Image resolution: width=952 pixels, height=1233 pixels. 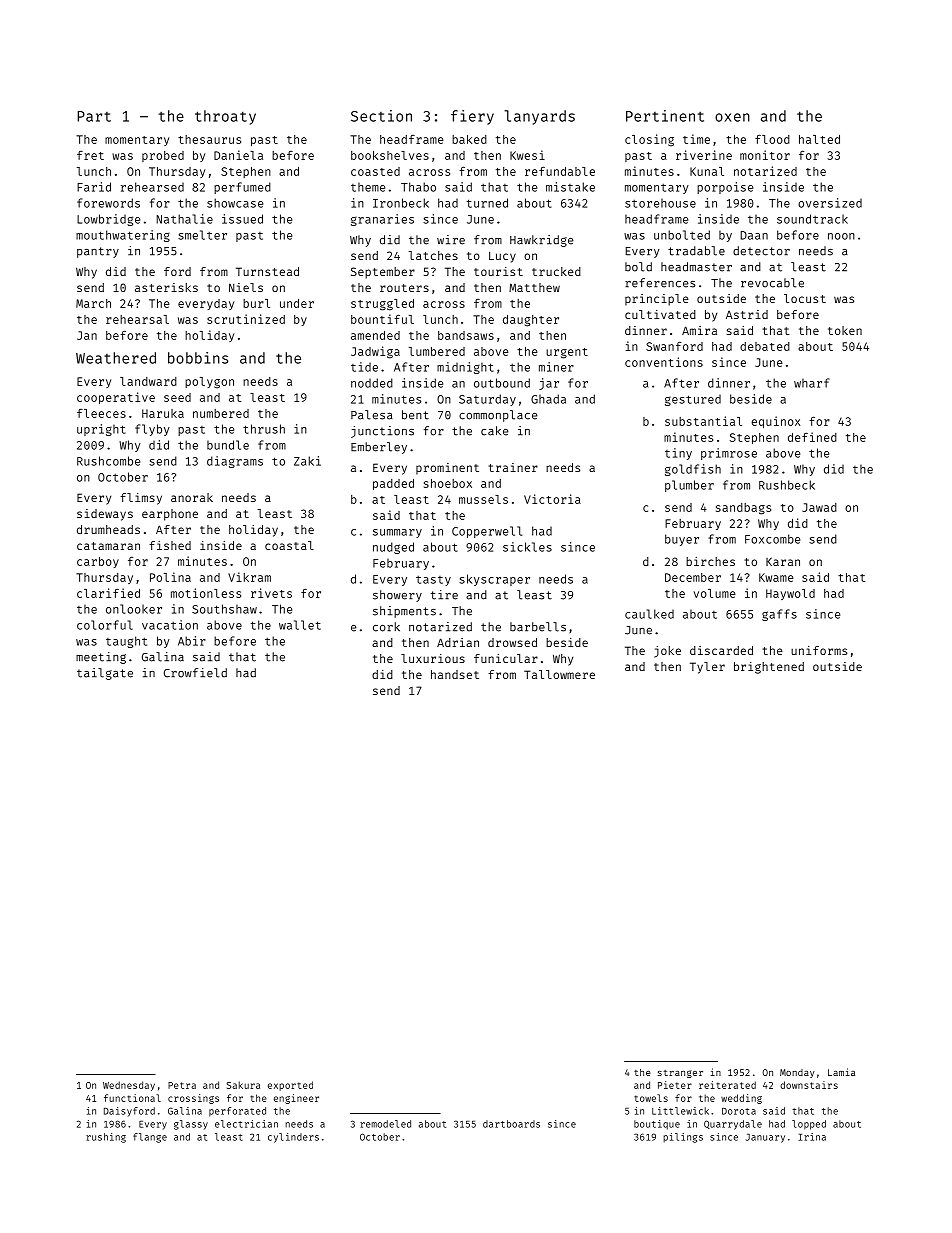 What do you see at coordinates (296, 1099) in the screenshot?
I see `engineer` at bounding box center [296, 1099].
